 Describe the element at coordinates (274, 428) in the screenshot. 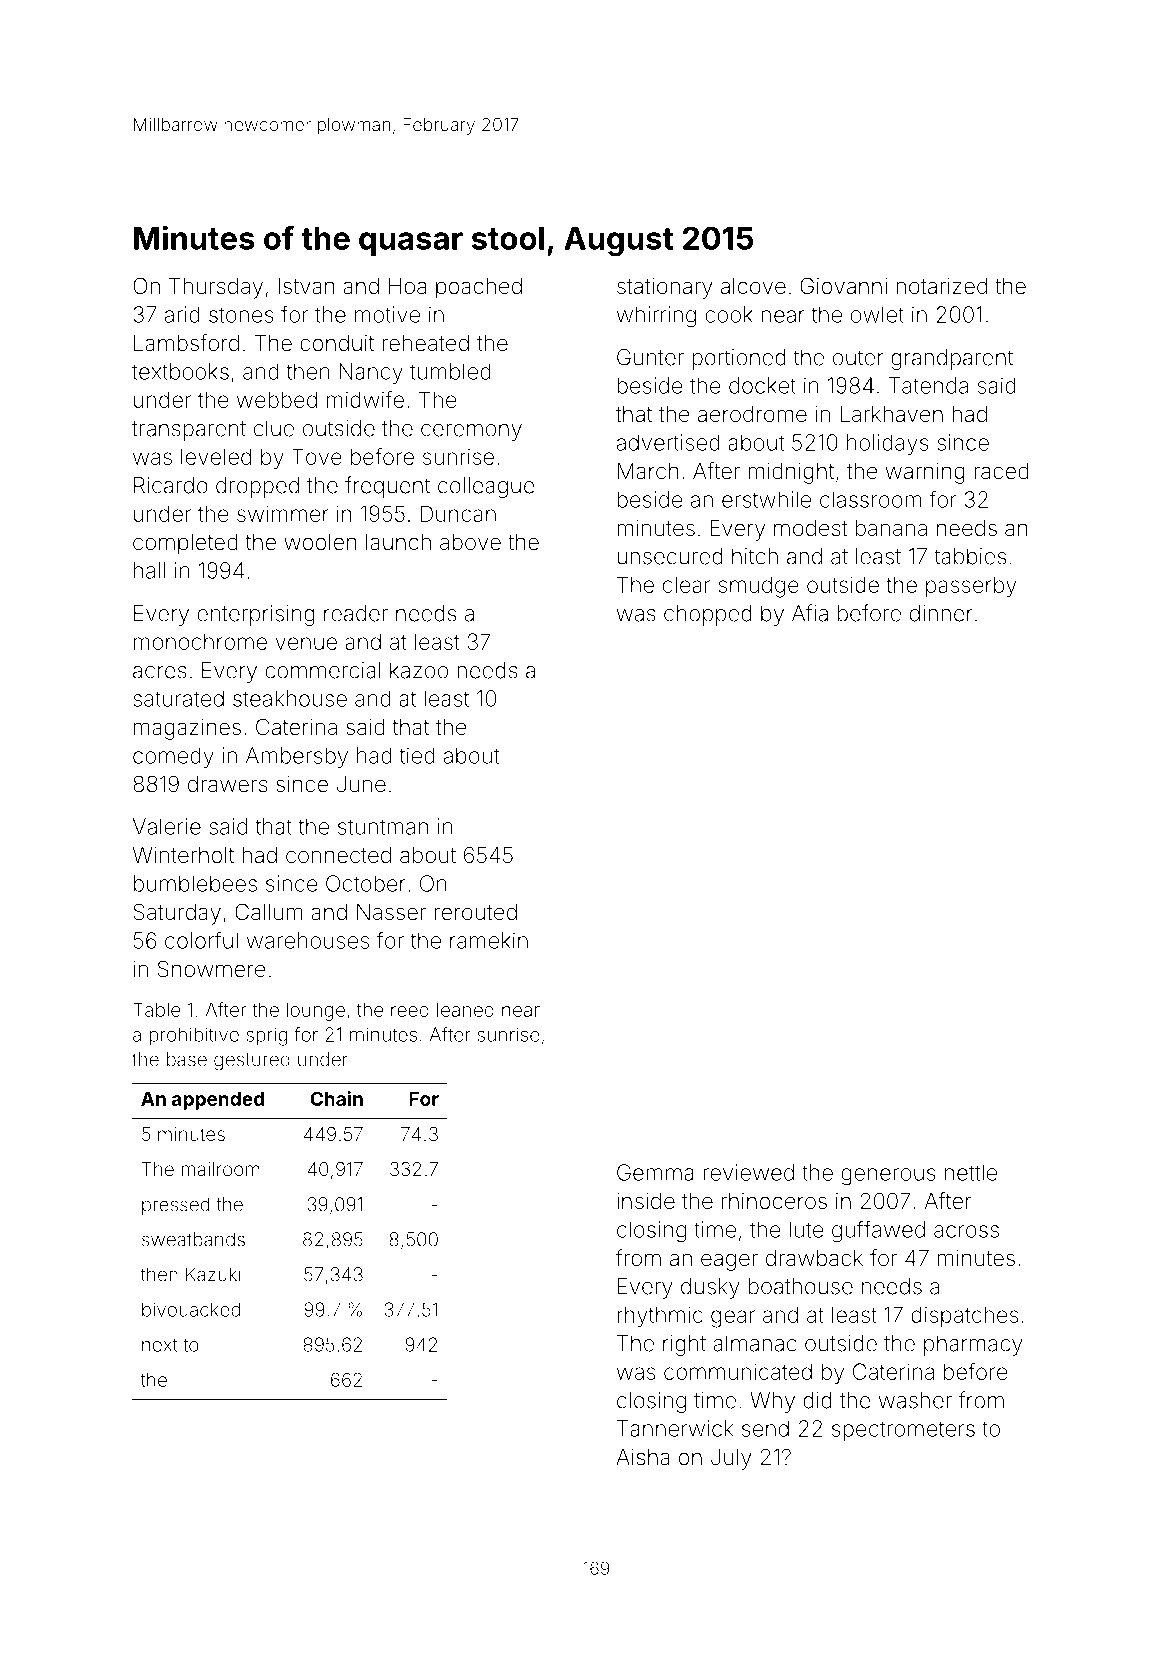

I see `clue` at that location.
